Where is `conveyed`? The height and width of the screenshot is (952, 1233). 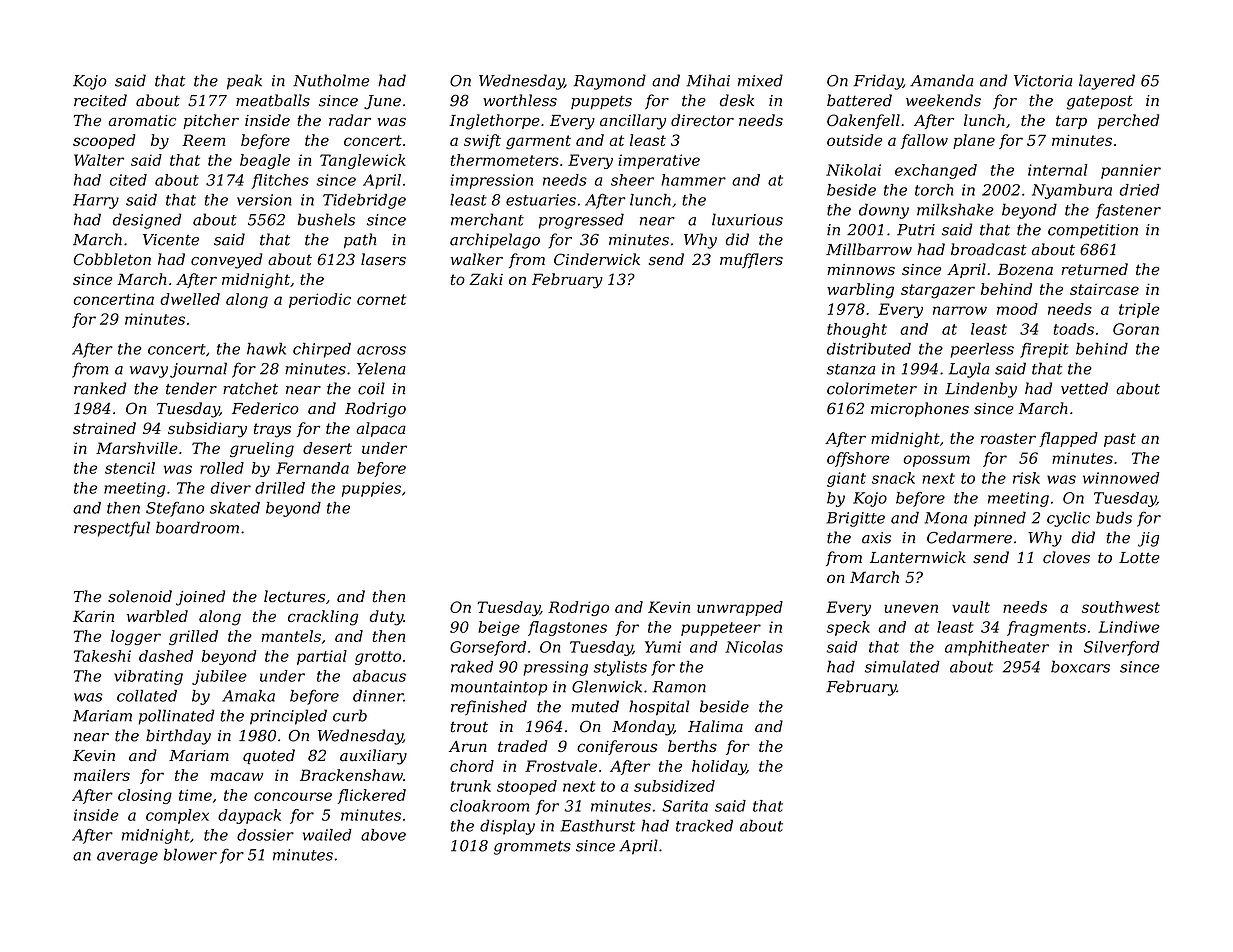 conveyed is located at coordinates (227, 261).
